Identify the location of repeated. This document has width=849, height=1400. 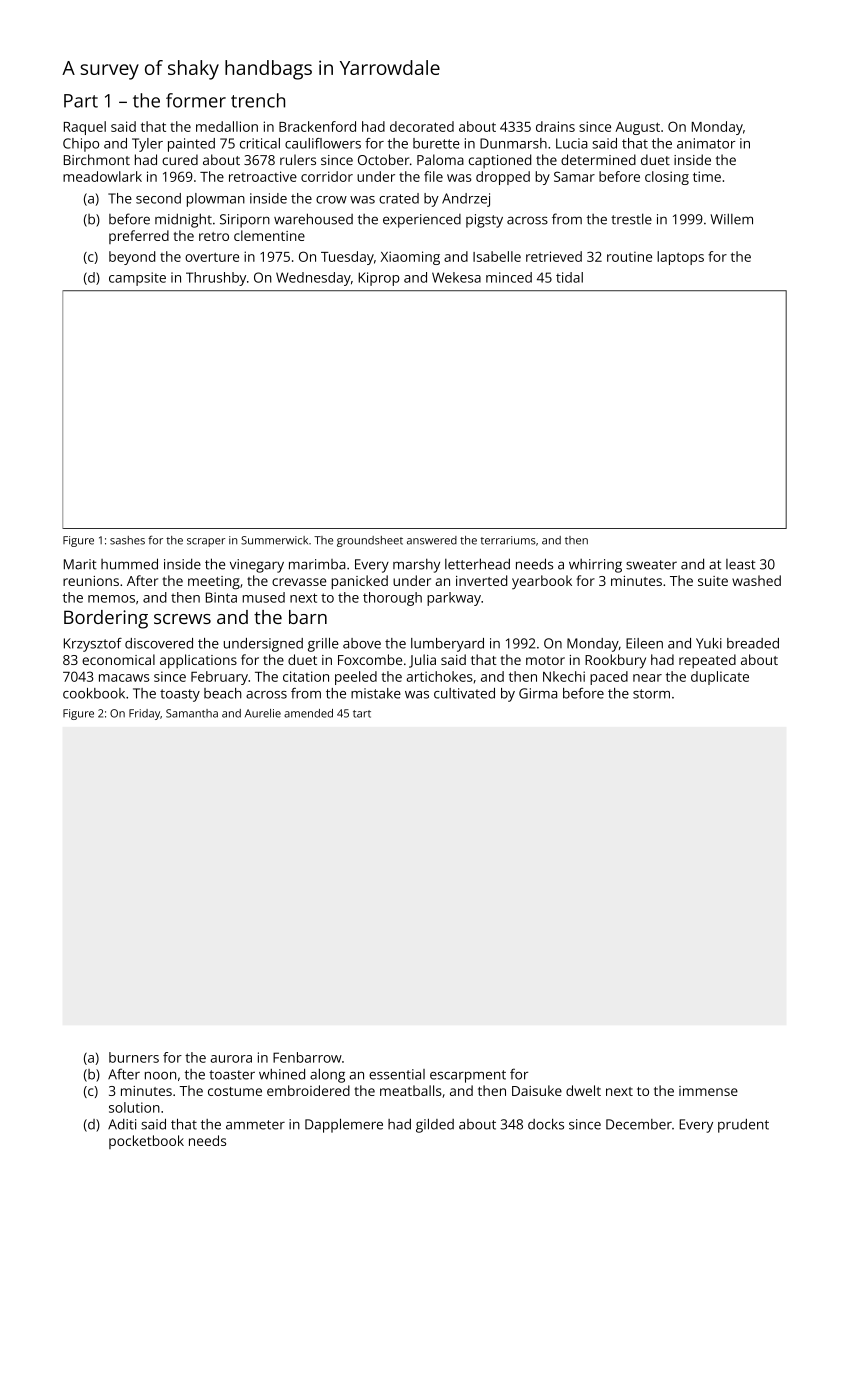
(707, 661).
